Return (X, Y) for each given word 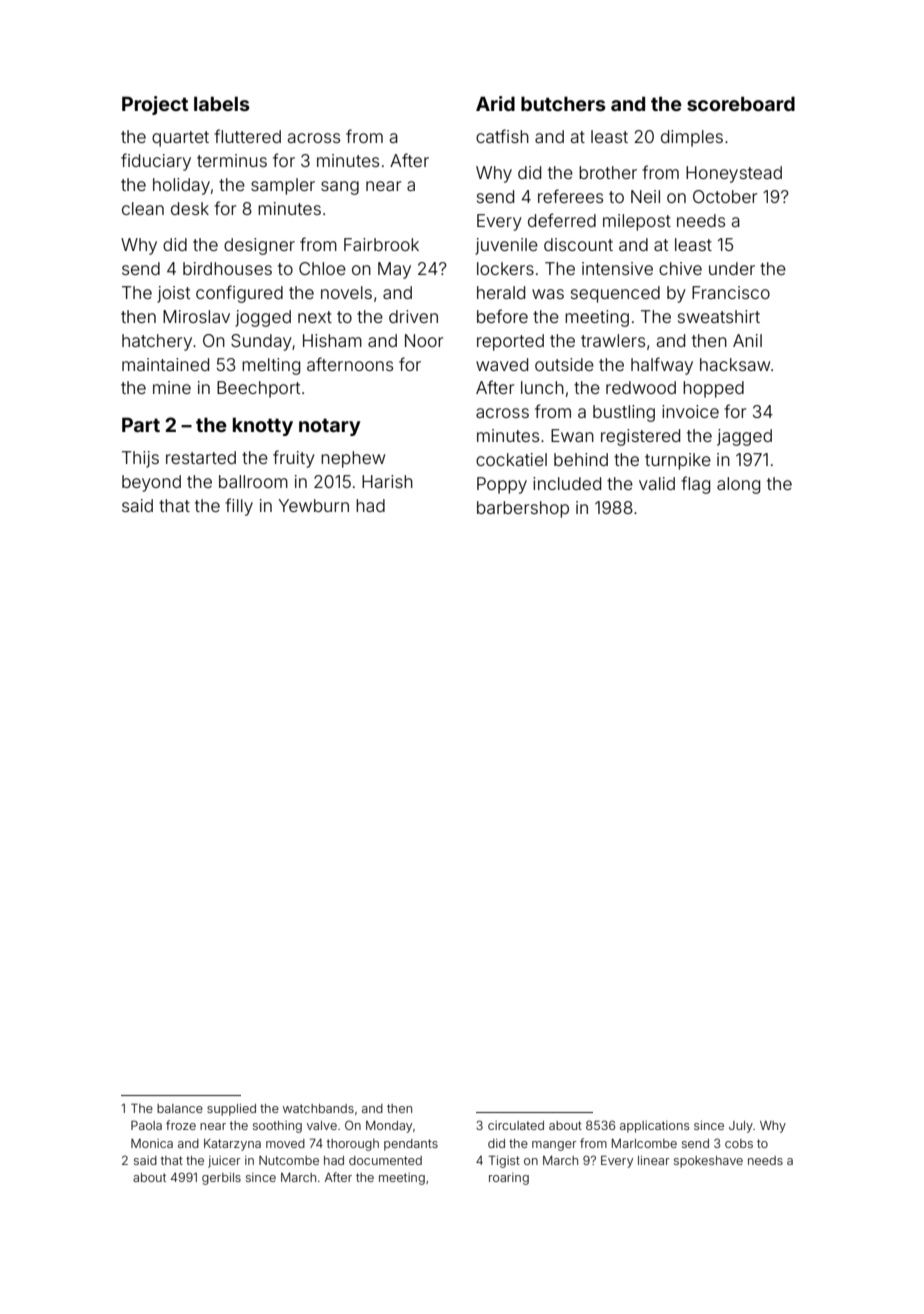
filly (239, 507)
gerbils (221, 1179)
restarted (201, 457)
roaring (509, 1179)
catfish (502, 136)
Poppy (502, 485)
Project (155, 105)
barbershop (523, 509)
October (725, 196)
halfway (662, 366)
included (567, 483)
